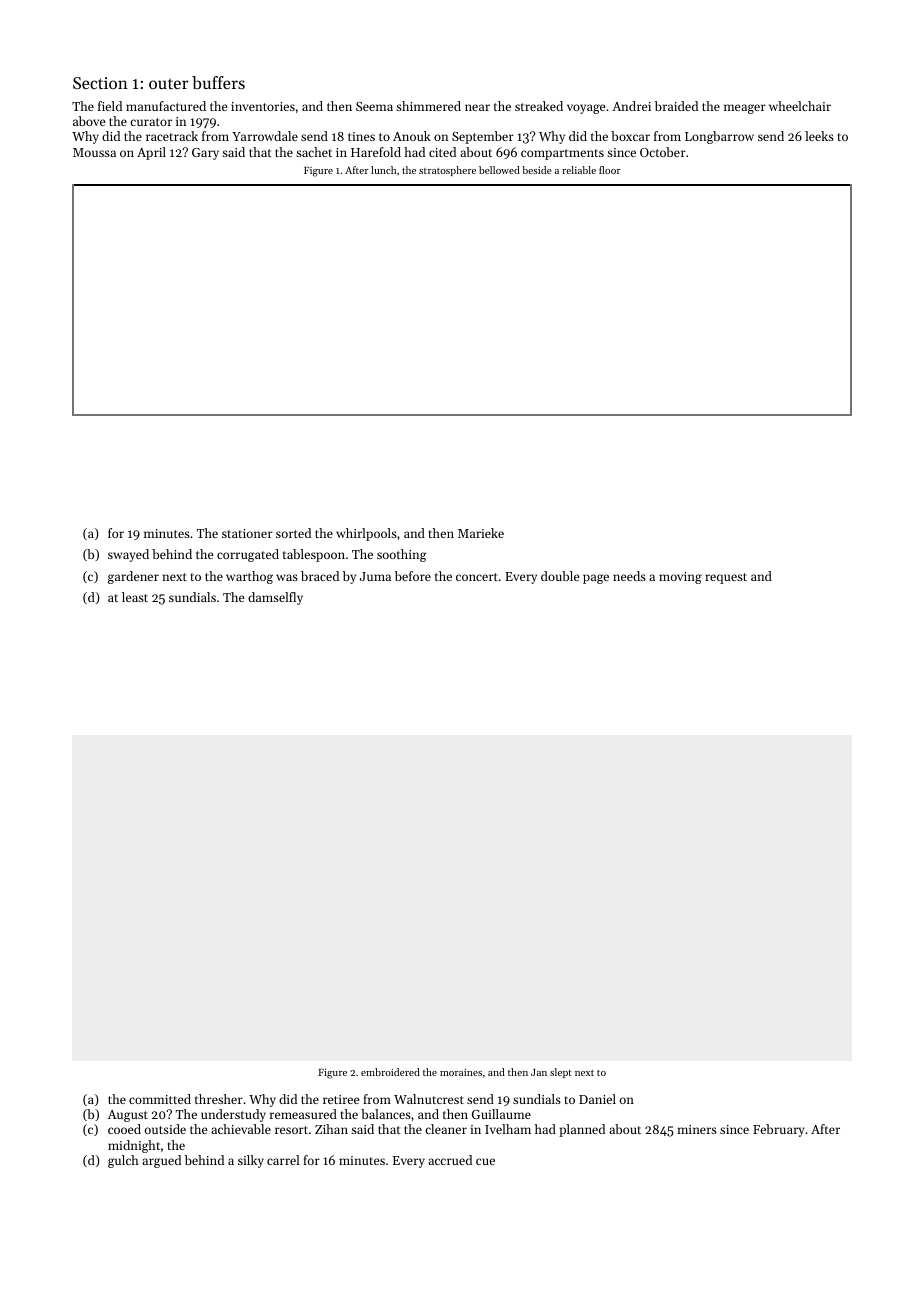 The height and width of the screenshot is (1314, 924). Describe the element at coordinates (161, 1161) in the screenshot. I see `argued` at that location.
